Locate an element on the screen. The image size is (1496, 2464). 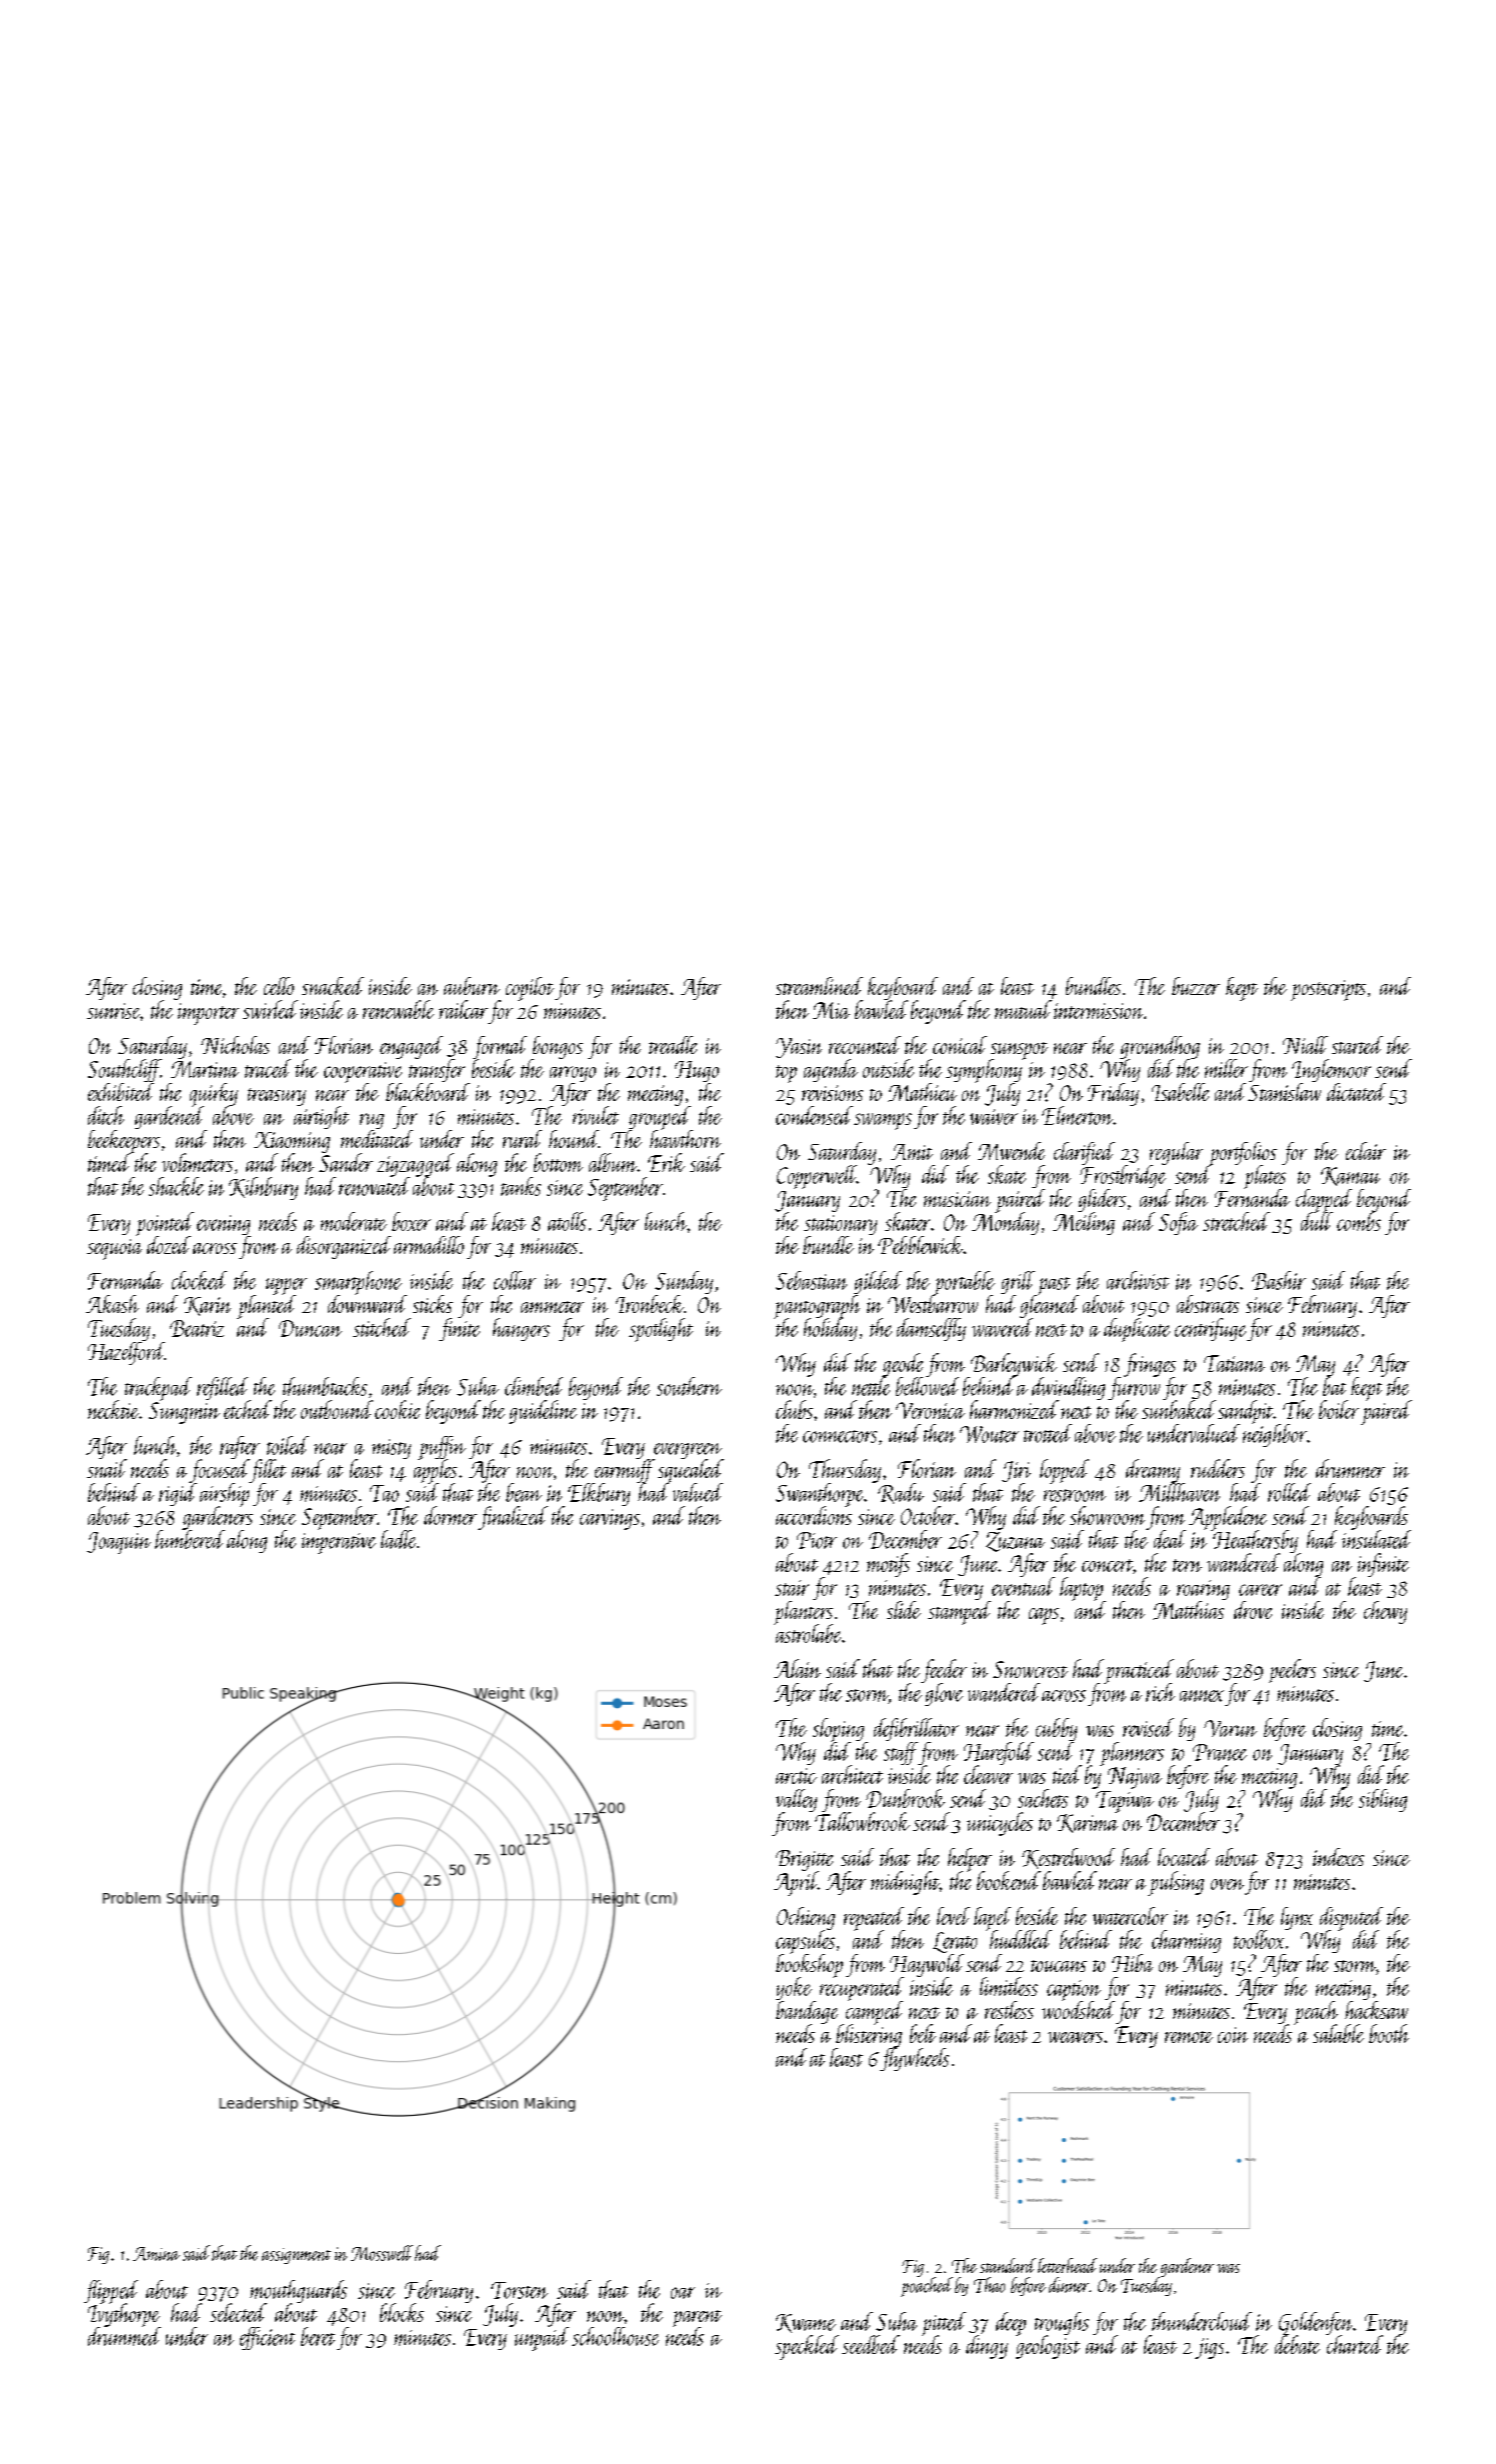
valley is located at coordinates (796, 1800).
